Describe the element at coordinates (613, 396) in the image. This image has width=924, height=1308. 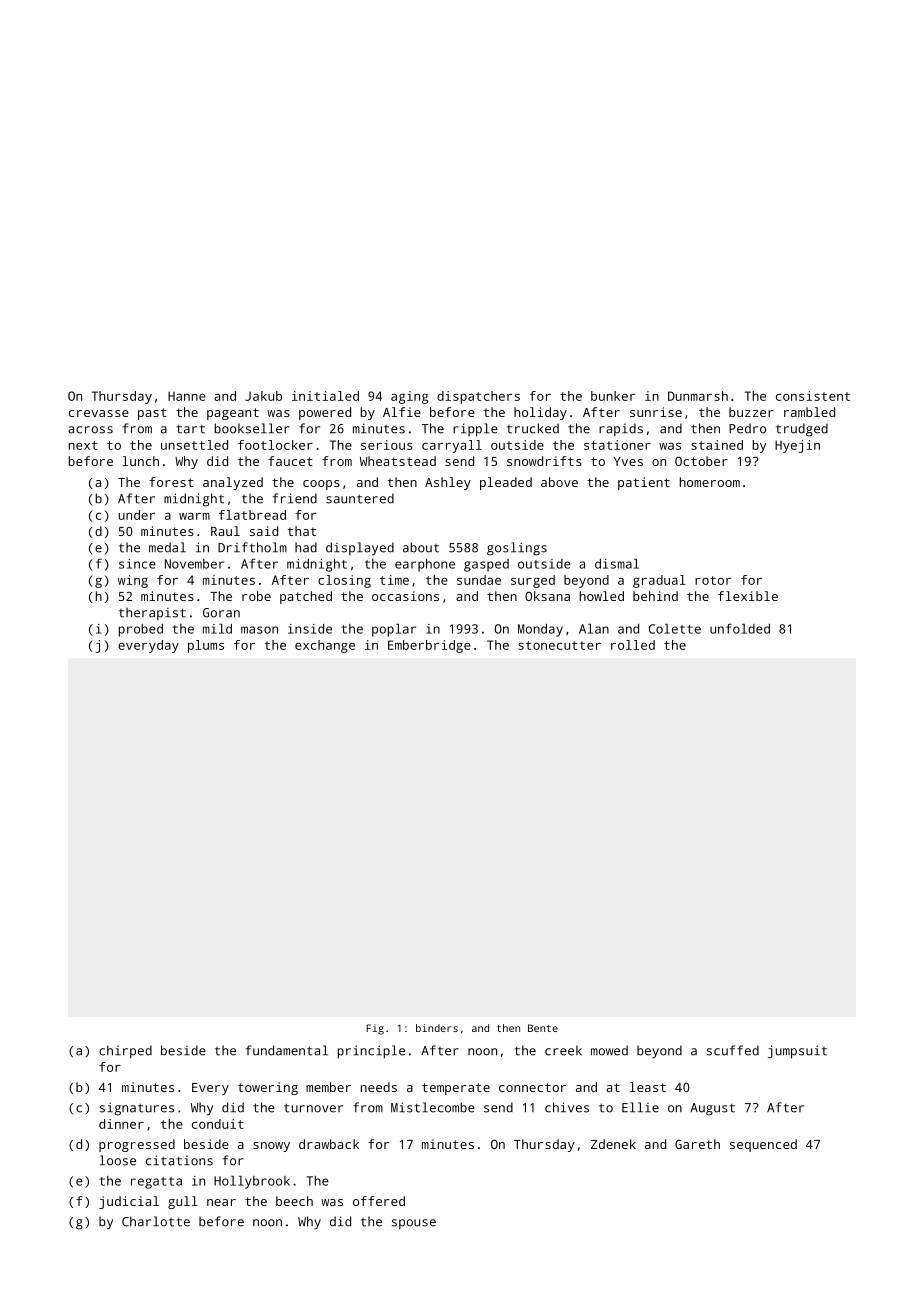
I see `bunker` at that location.
